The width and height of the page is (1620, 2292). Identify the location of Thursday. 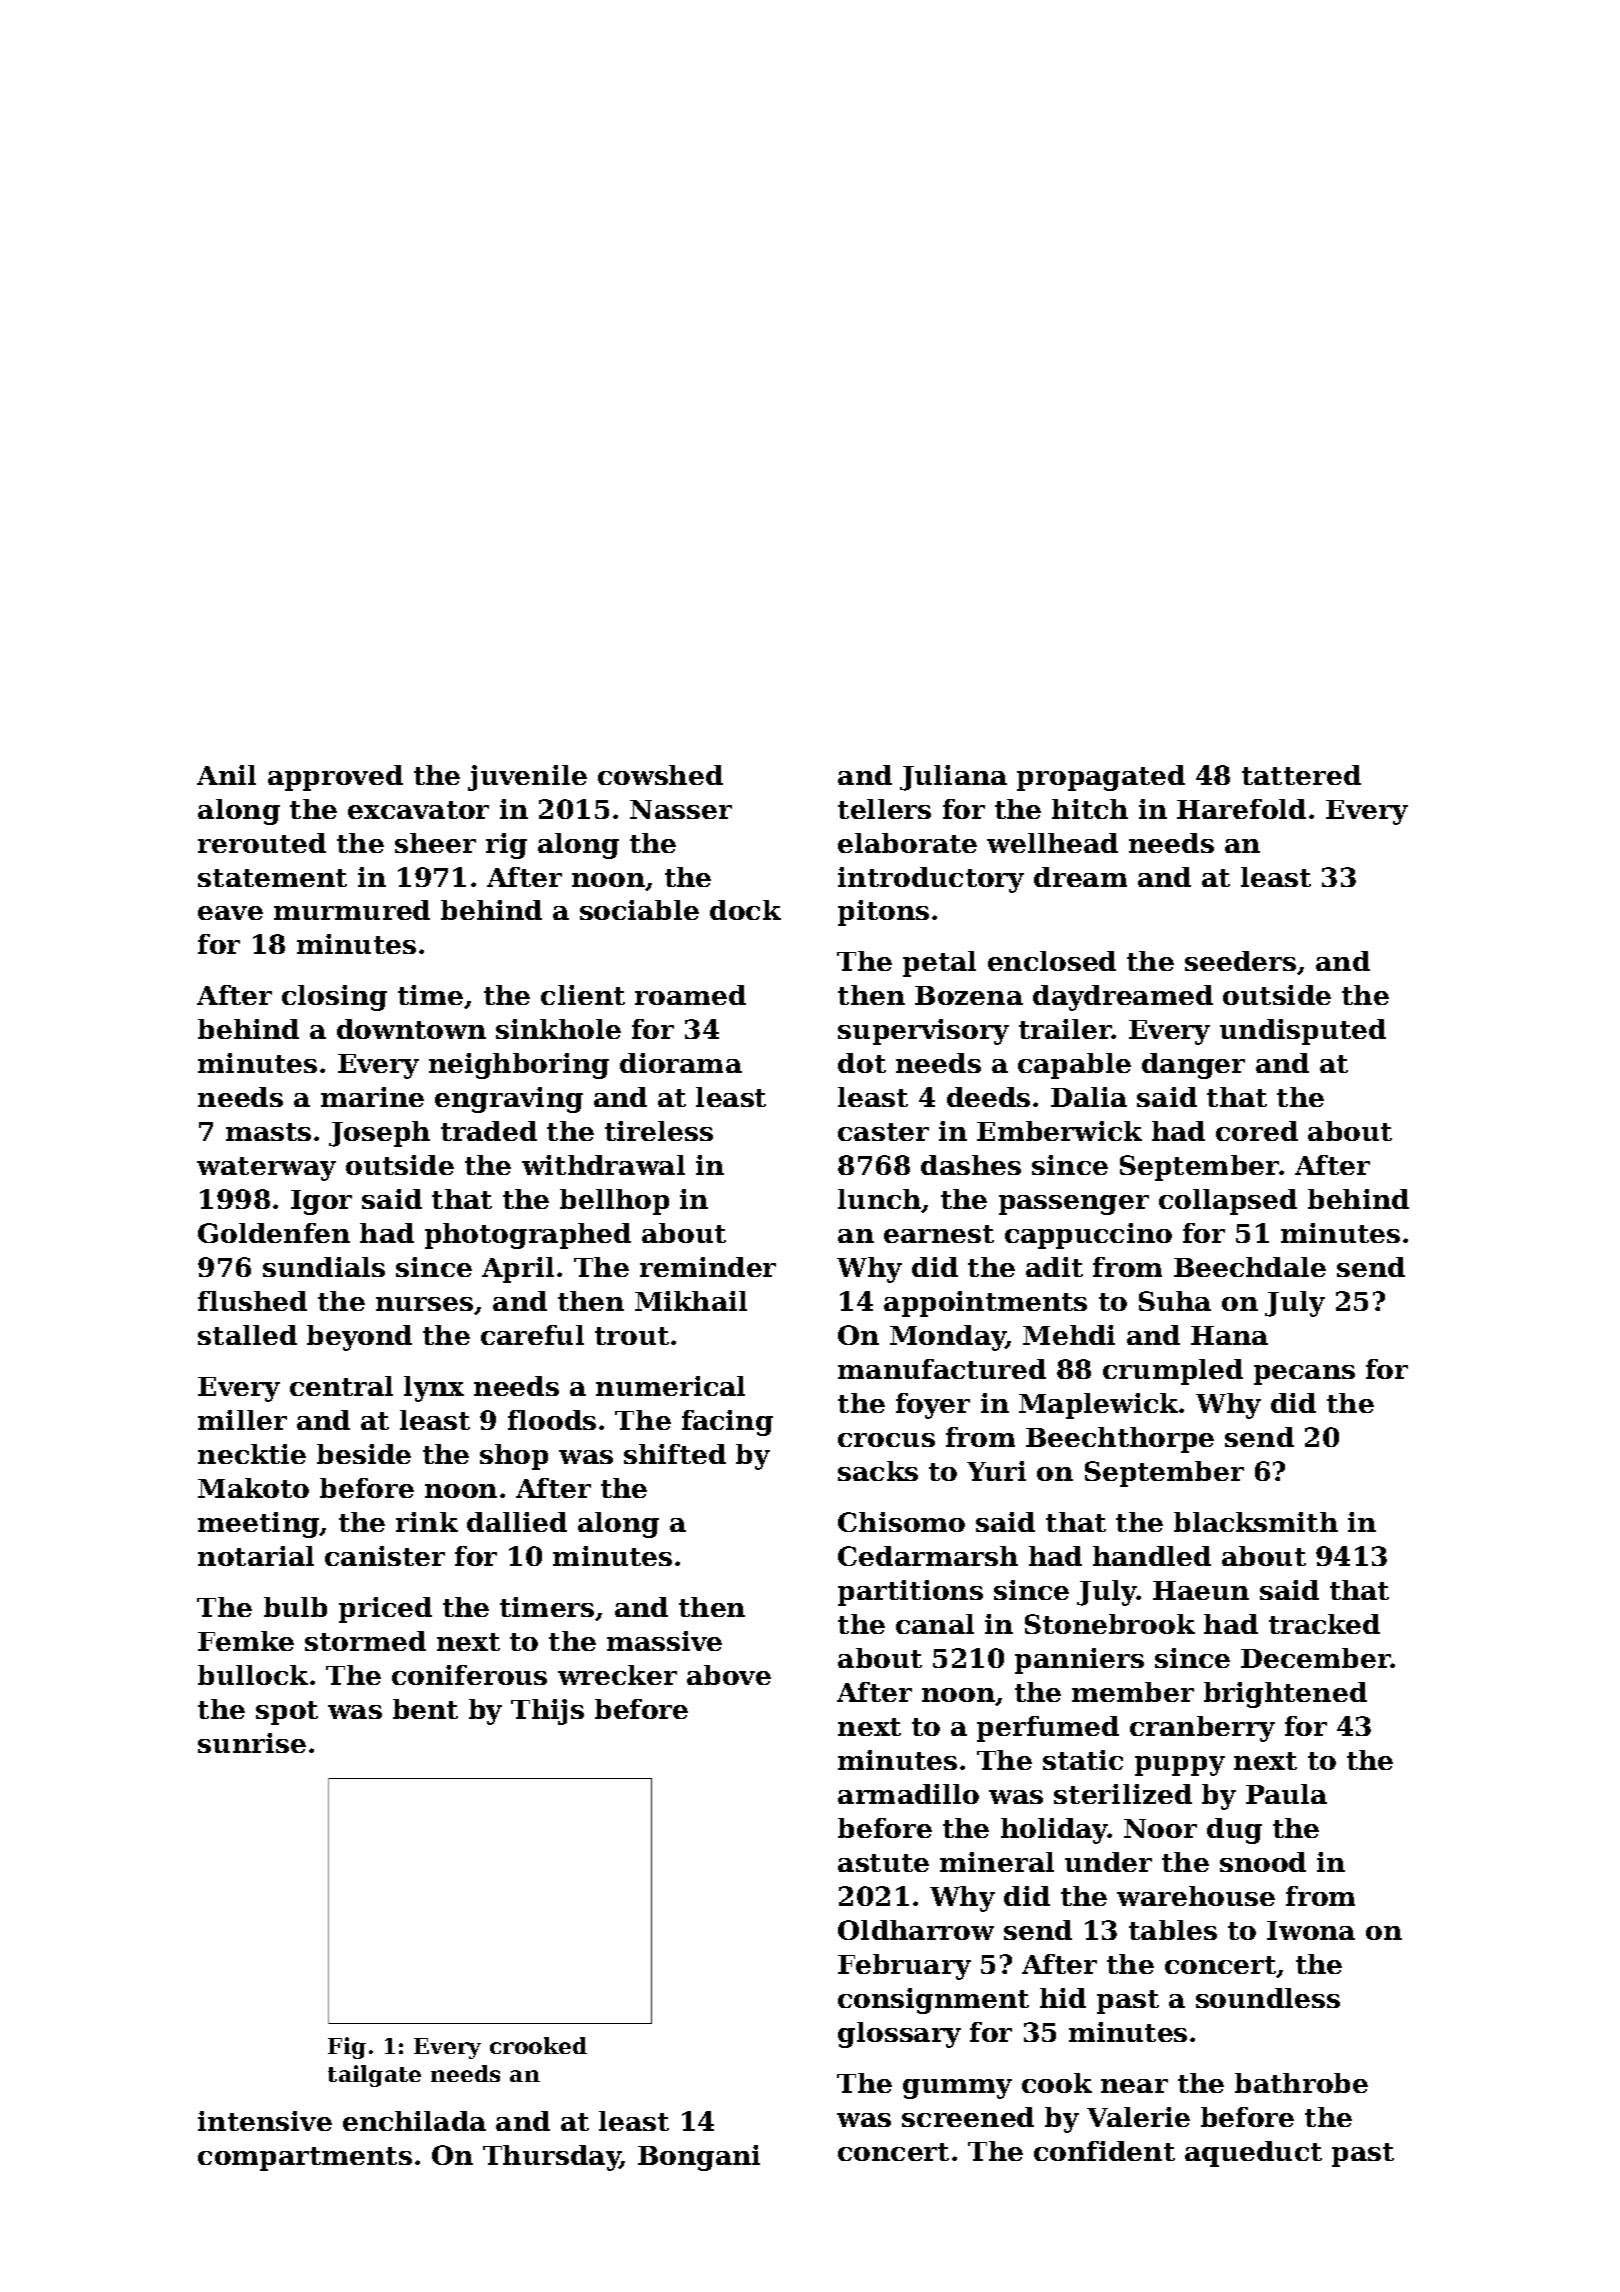
(552, 2158).
